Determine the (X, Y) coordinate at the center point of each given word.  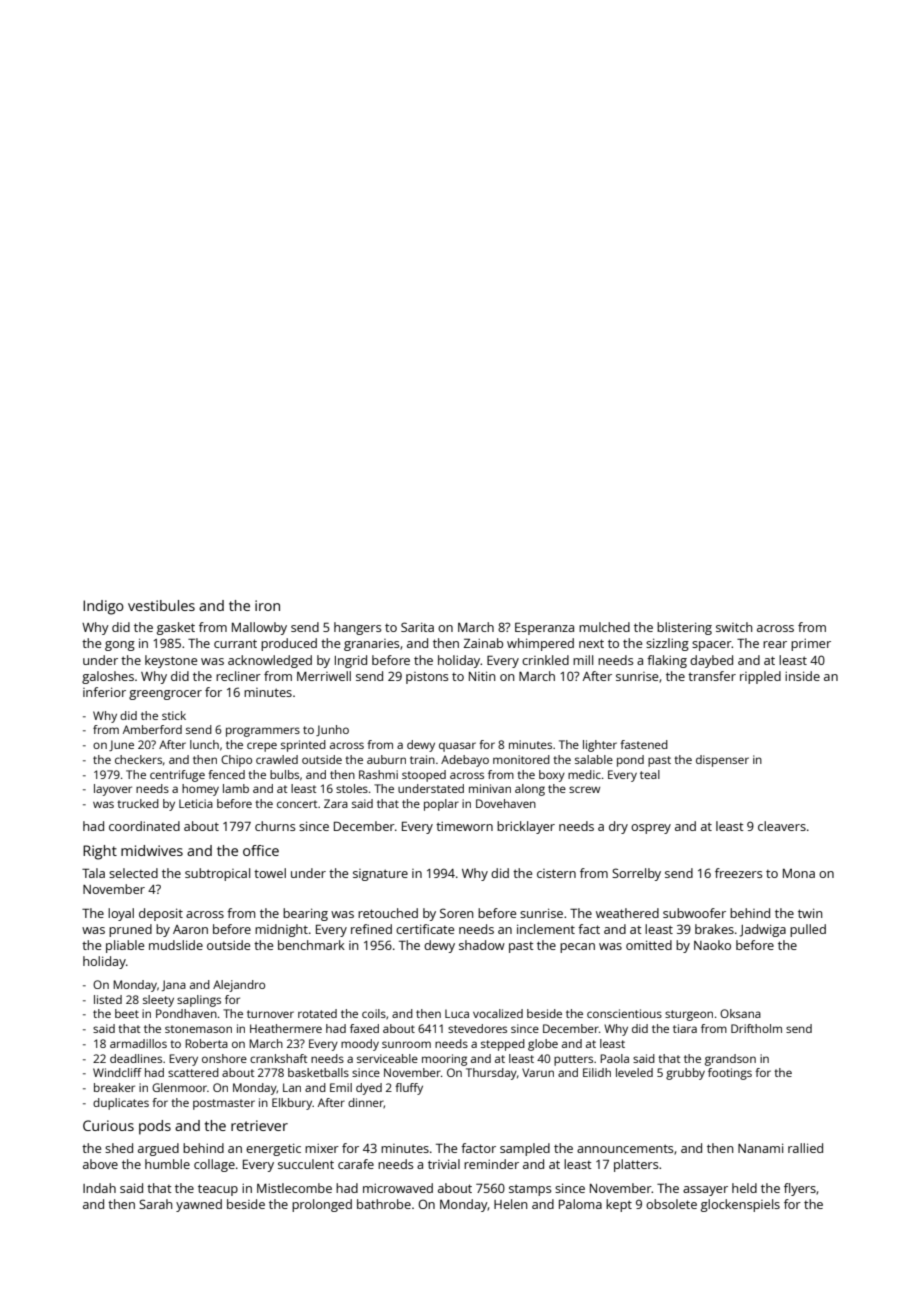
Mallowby (259, 628)
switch (734, 627)
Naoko (712, 945)
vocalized (498, 1013)
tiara (685, 1028)
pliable (125, 946)
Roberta (206, 1043)
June (121, 745)
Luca (457, 1013)
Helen (510, 1204)
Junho (332, 730)
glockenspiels (740, 1205)
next (591, 643)
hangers (357, 628)
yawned (199, 1205)
